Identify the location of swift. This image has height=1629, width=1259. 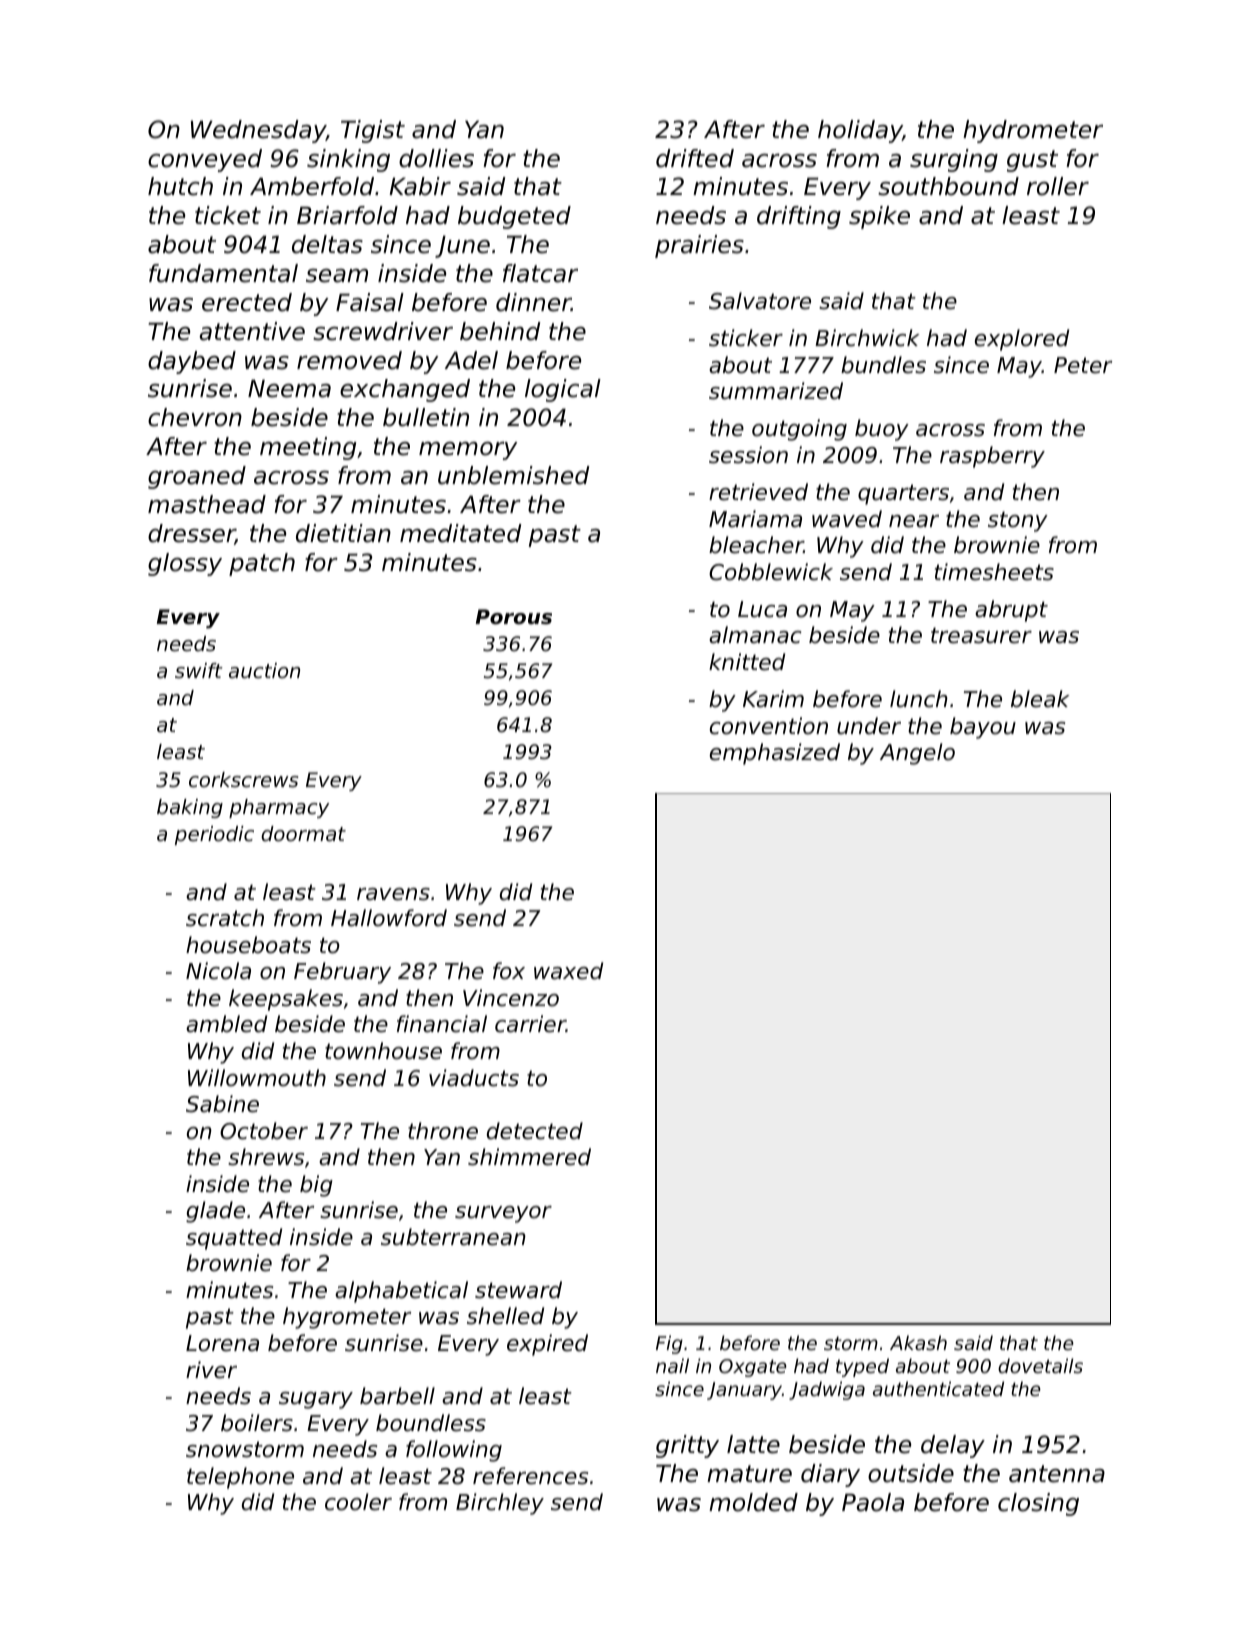
(199, 670).
